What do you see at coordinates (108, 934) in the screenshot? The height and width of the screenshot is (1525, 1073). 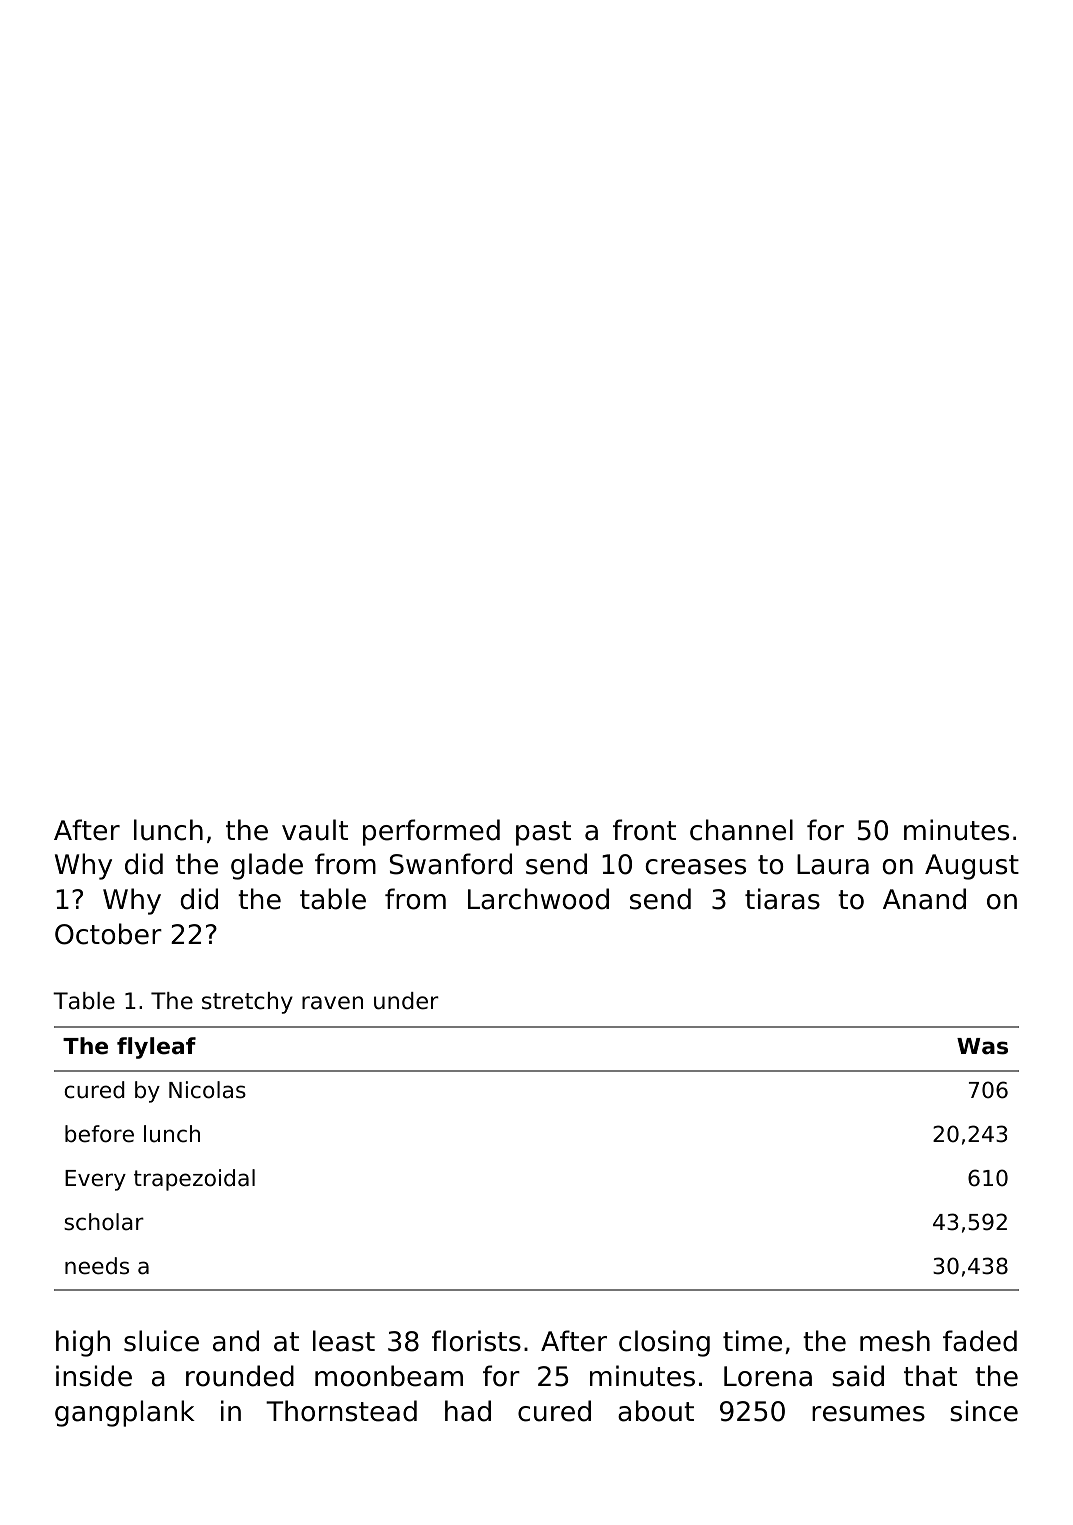 I see `October` at bounding box center [108, 934].
